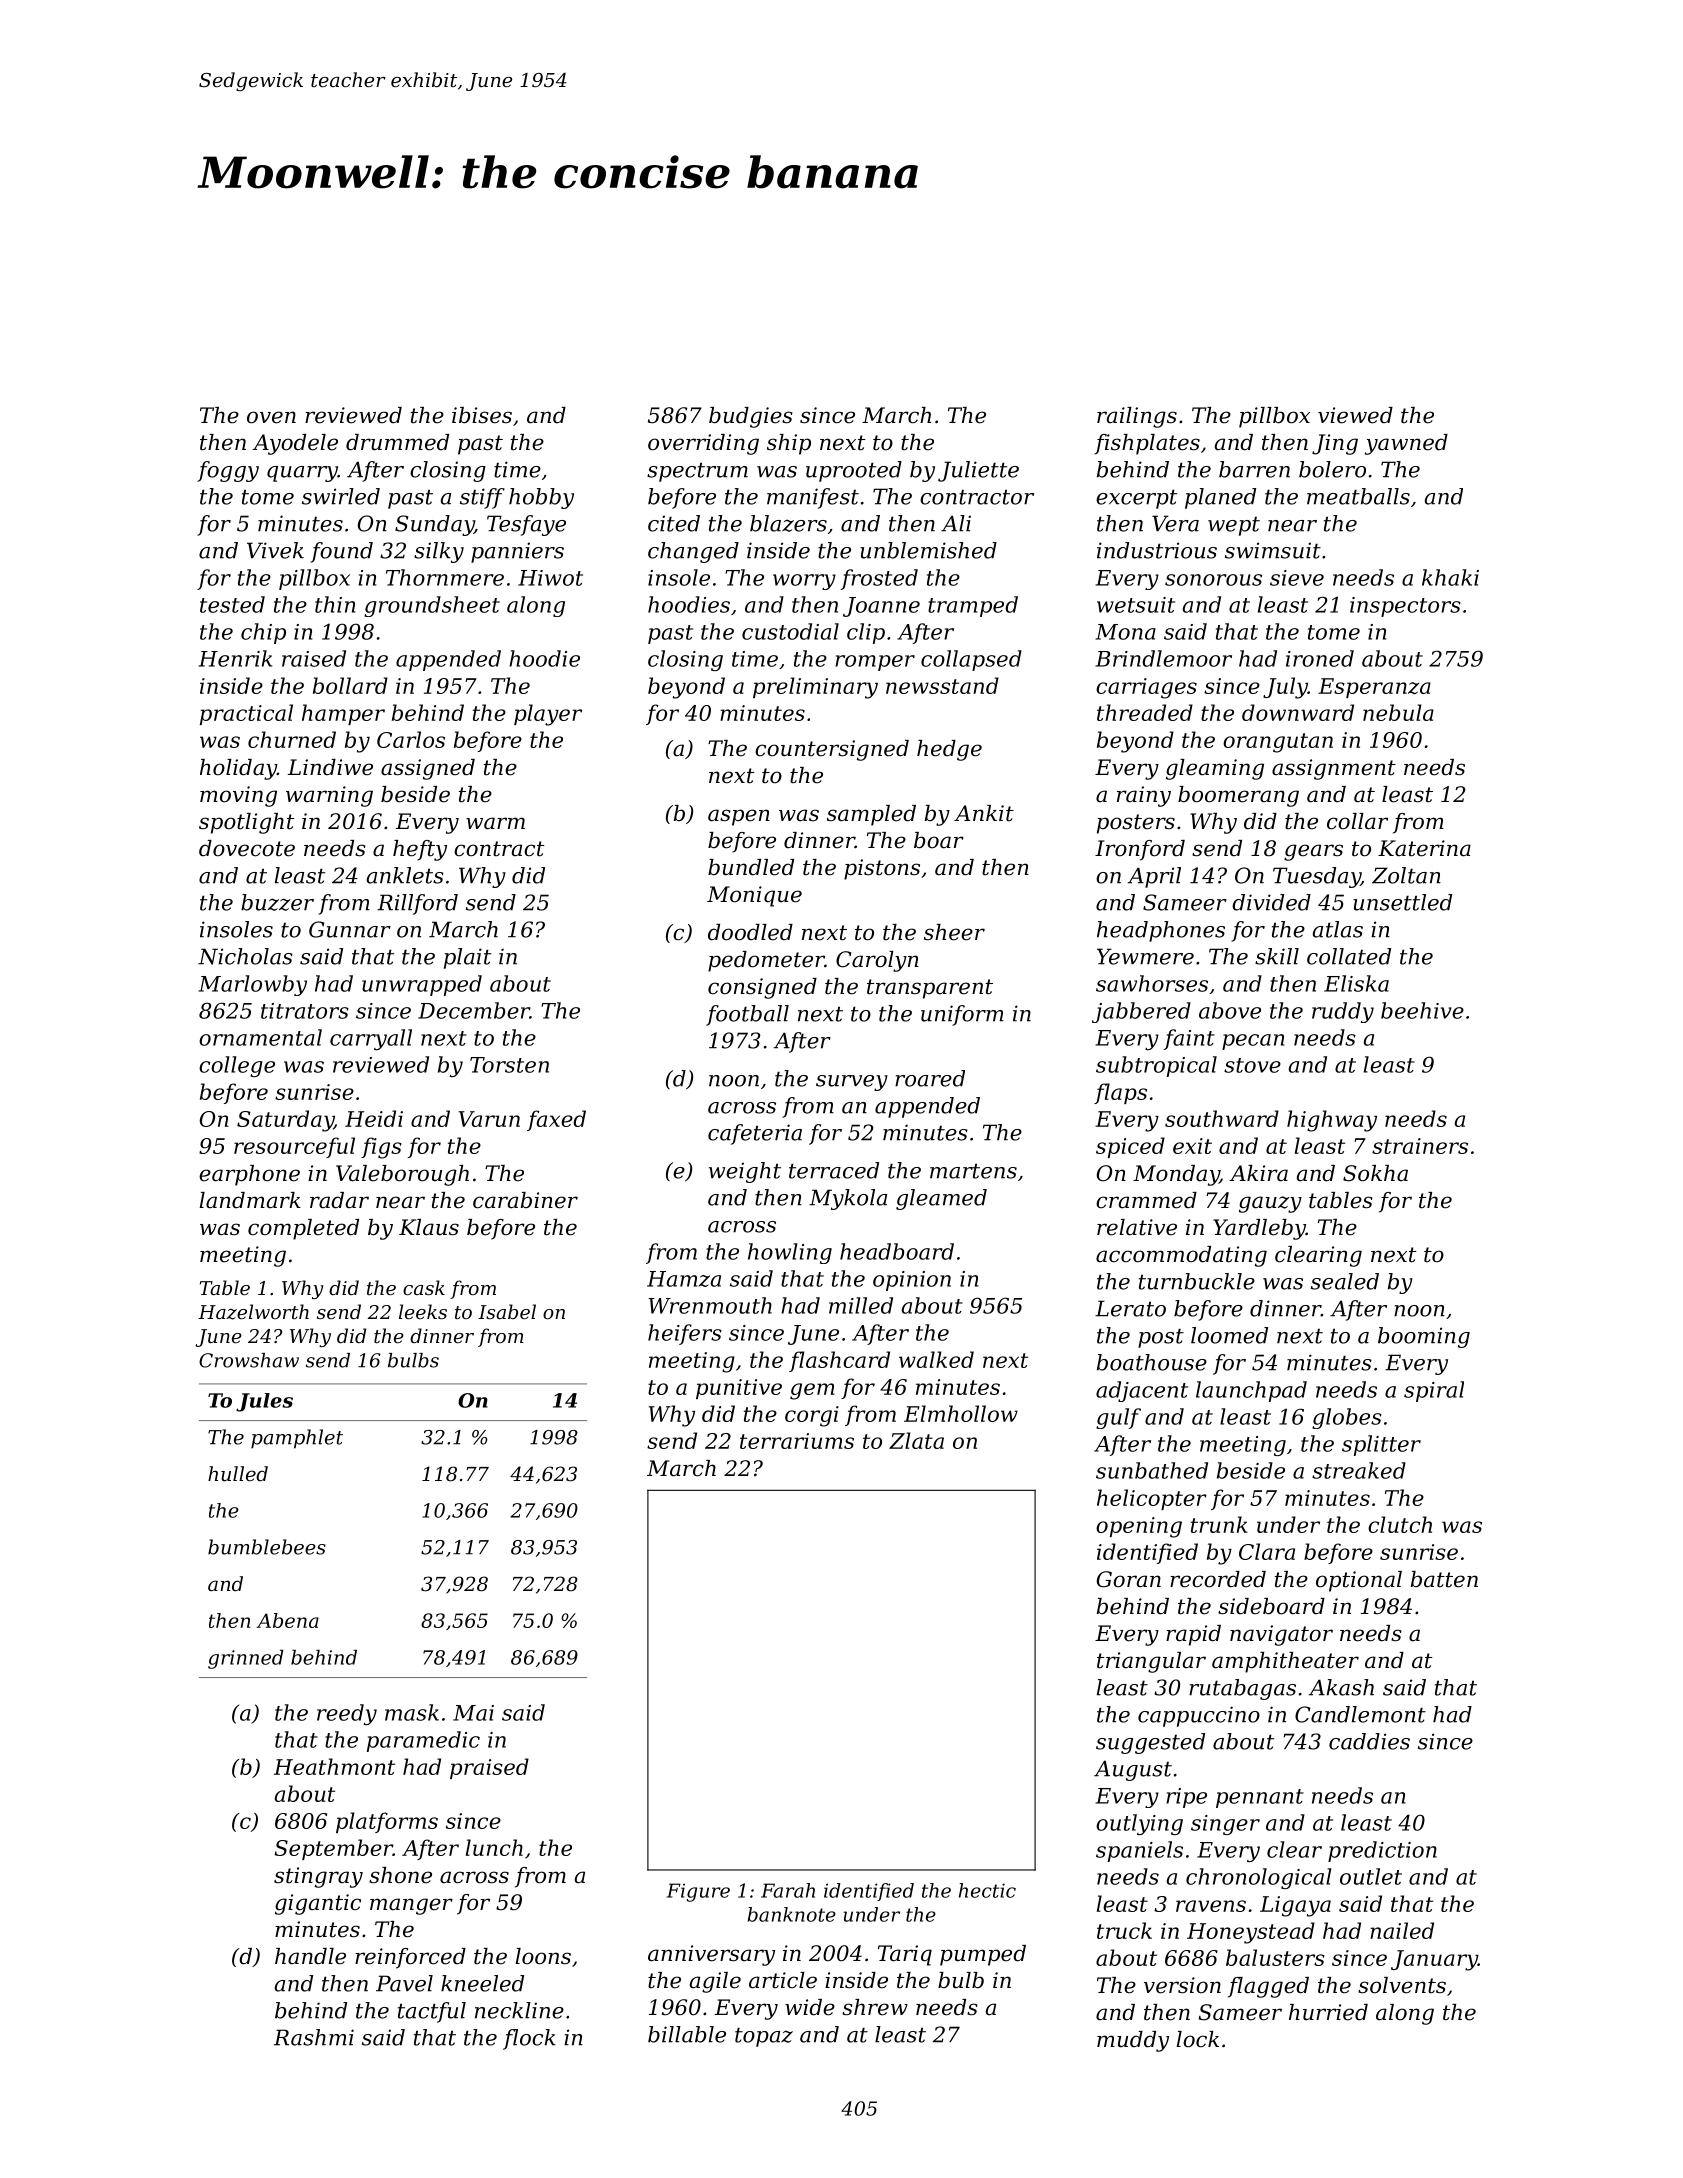 This document has height=2178, width=1683. I want to click on dovecote, so click(247, 848).
